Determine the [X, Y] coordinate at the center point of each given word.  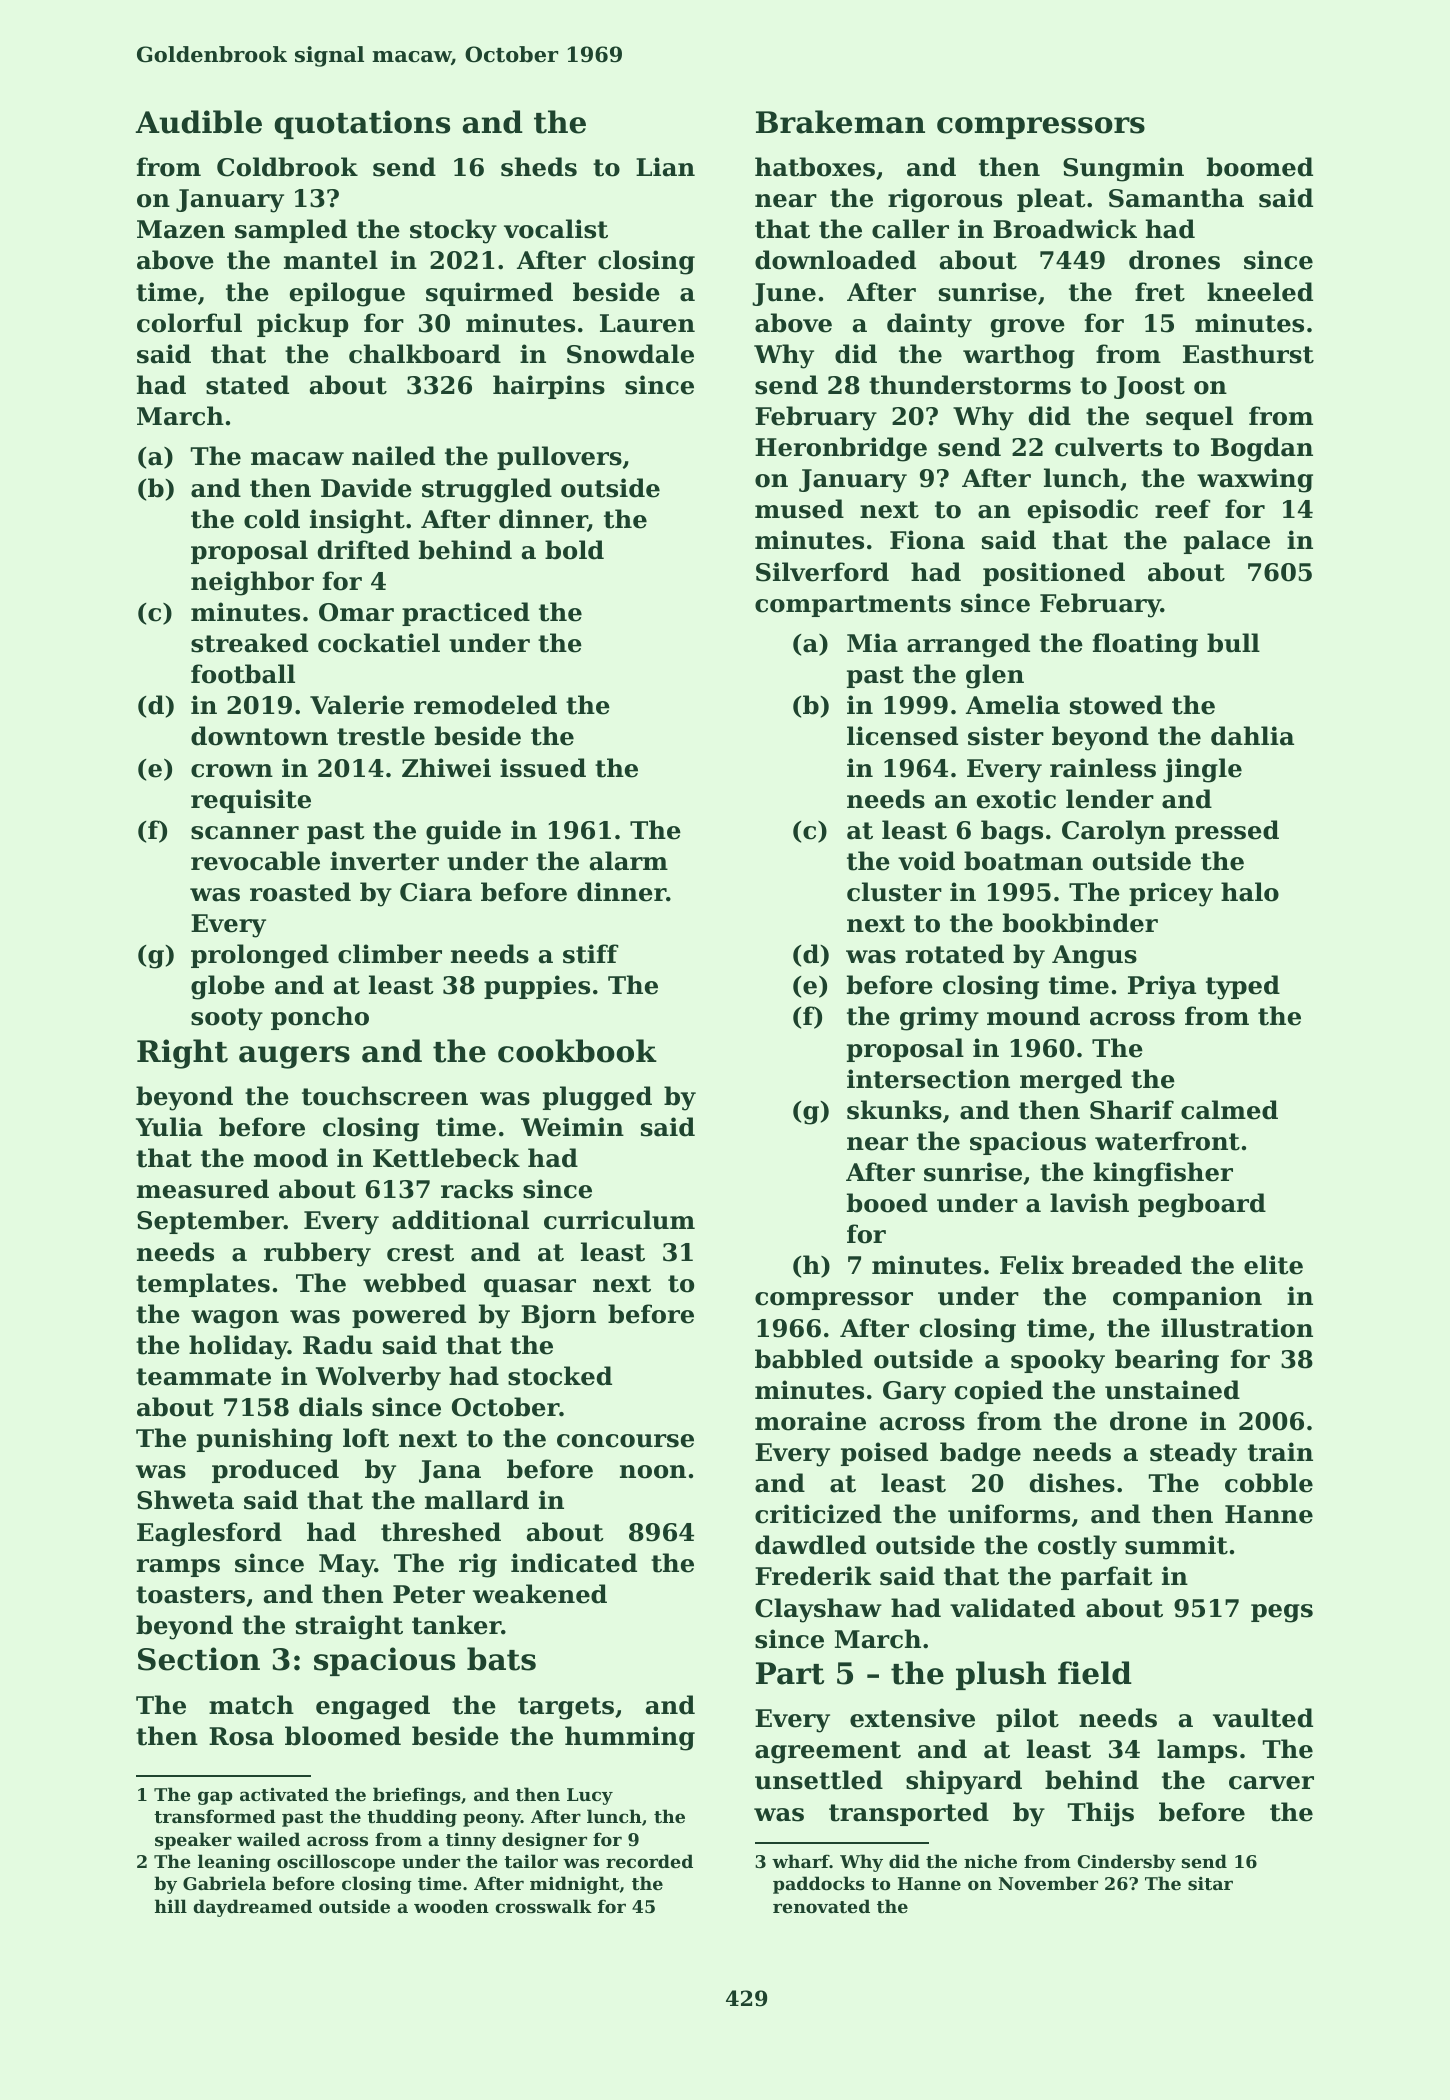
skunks [894, 1110]
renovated [821, 1906]
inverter [384, 861]
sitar [1210, 1883]
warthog [1019, 356]
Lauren [647, 323]
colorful [189, 323]
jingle [1202, 770]
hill [171, 1906]
